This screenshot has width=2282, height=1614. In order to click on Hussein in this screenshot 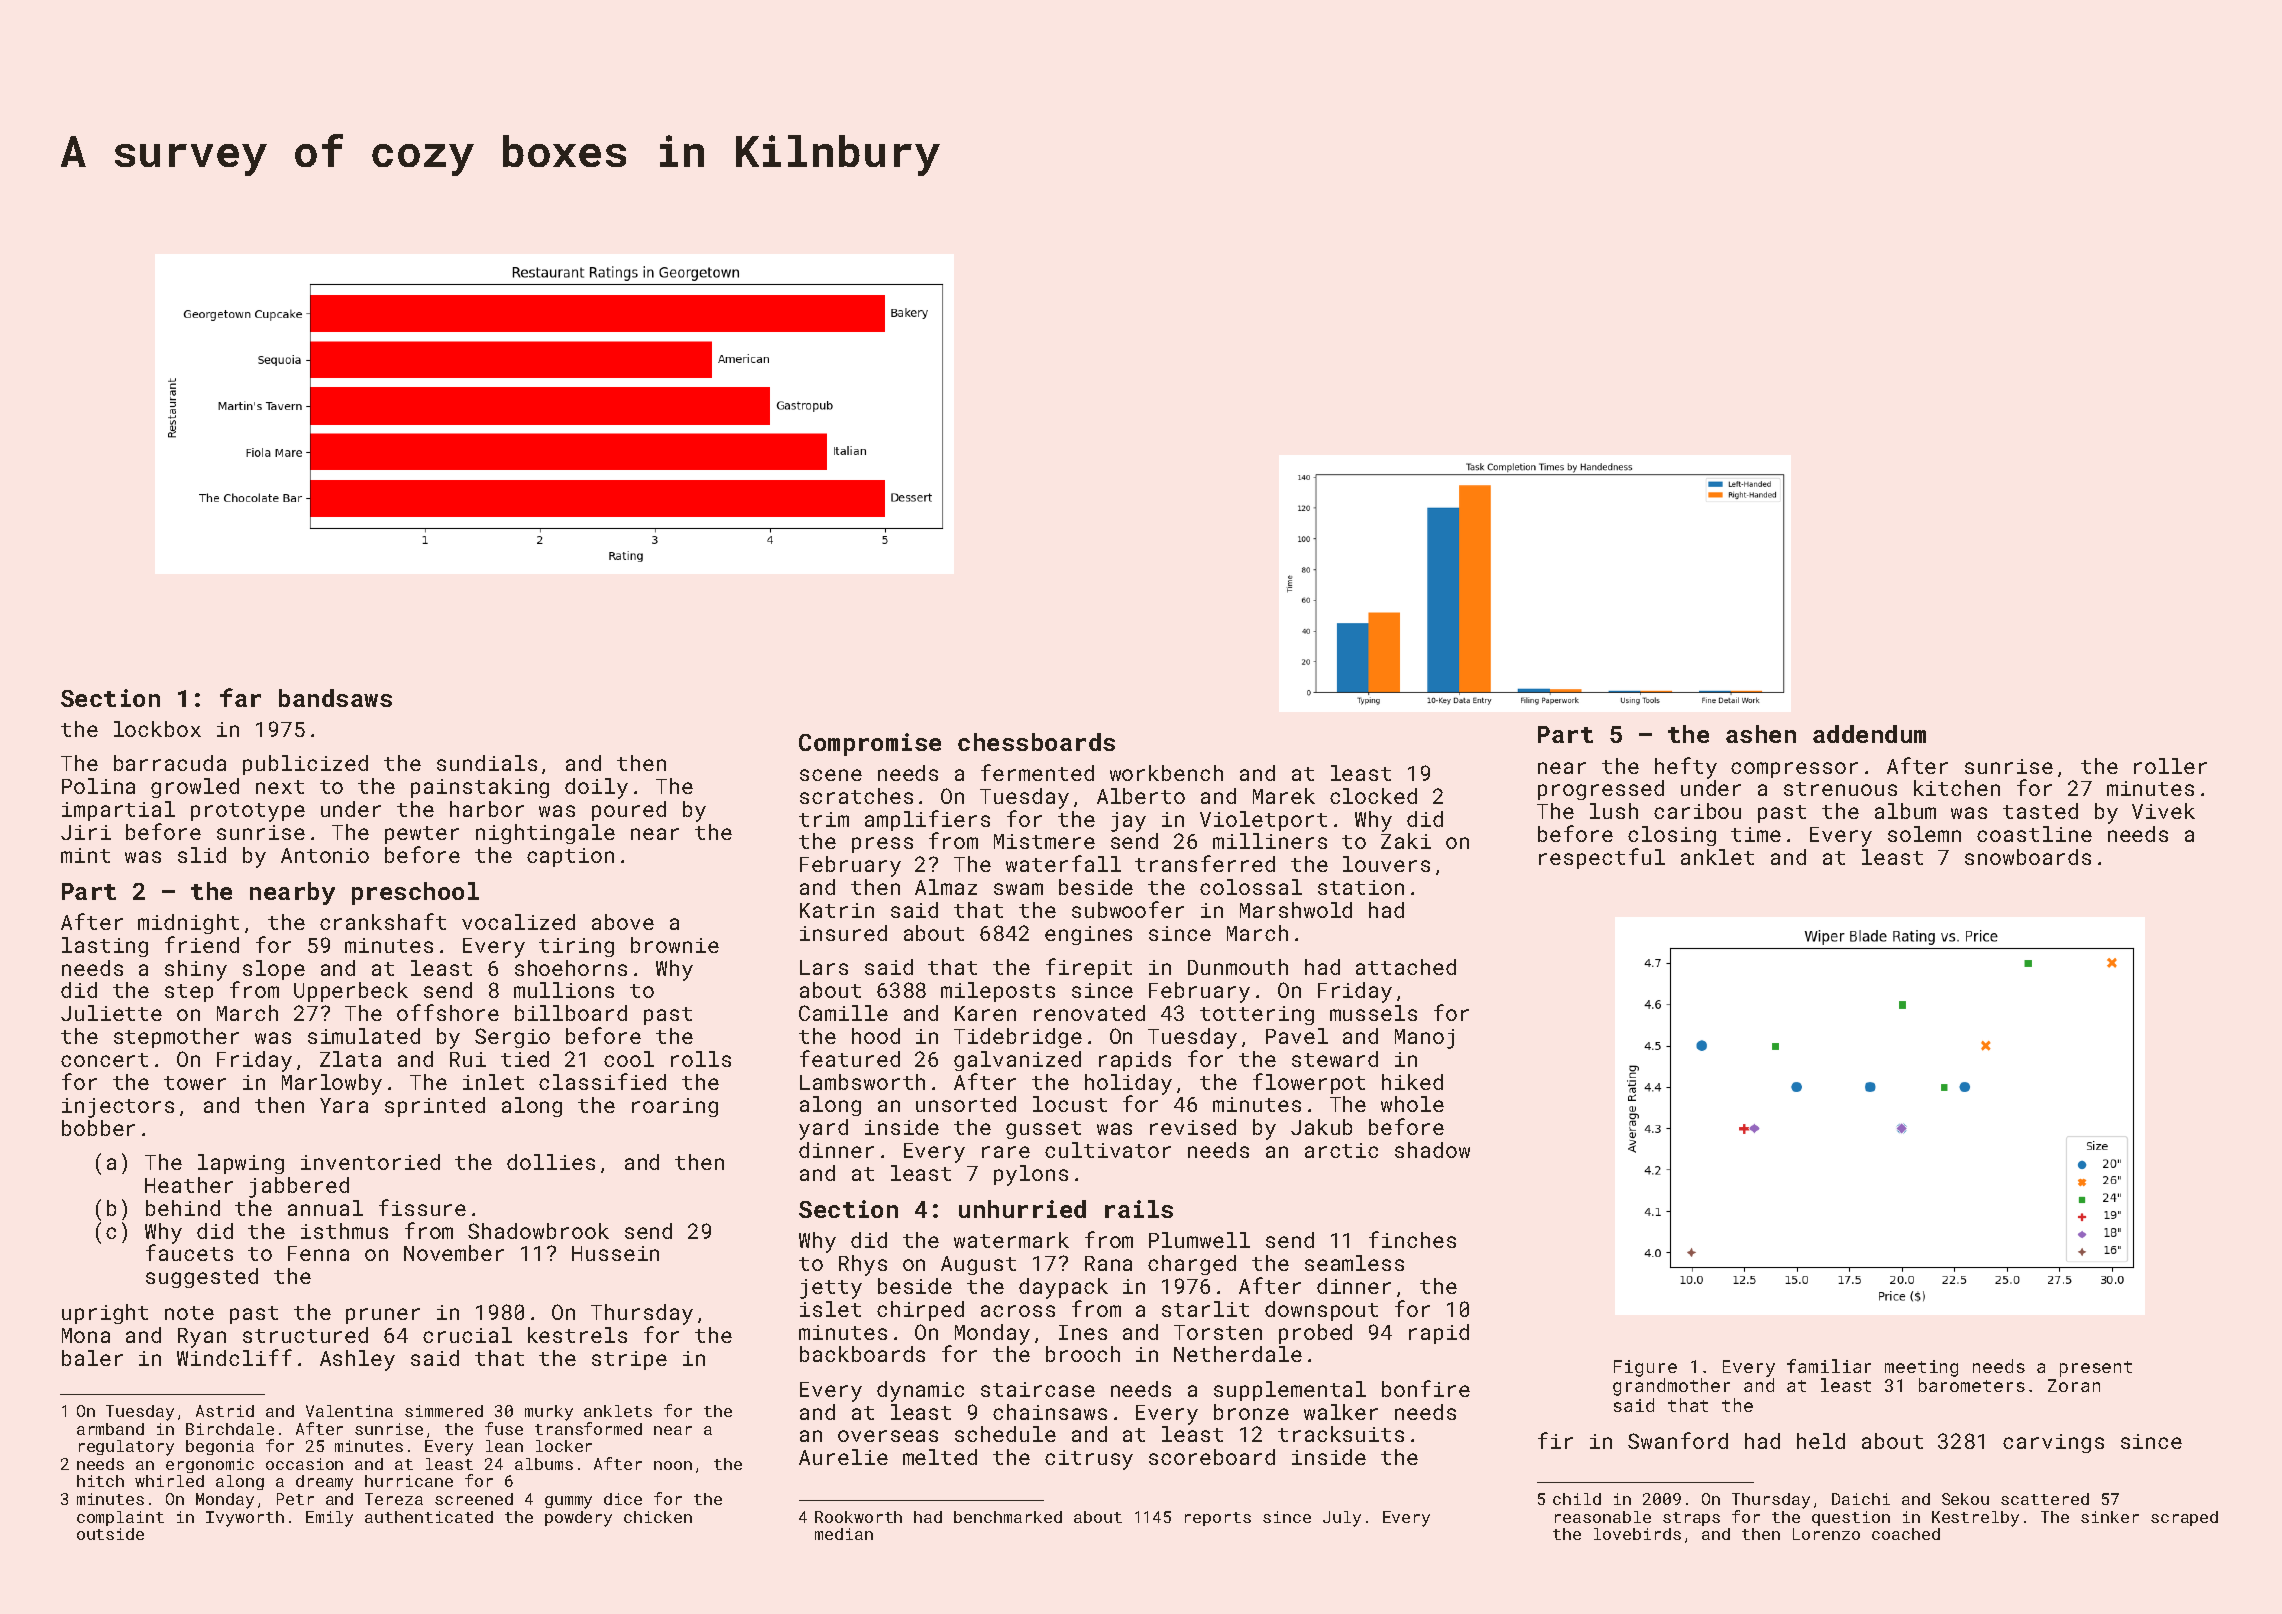, I will do `click(615, 1253)`.
